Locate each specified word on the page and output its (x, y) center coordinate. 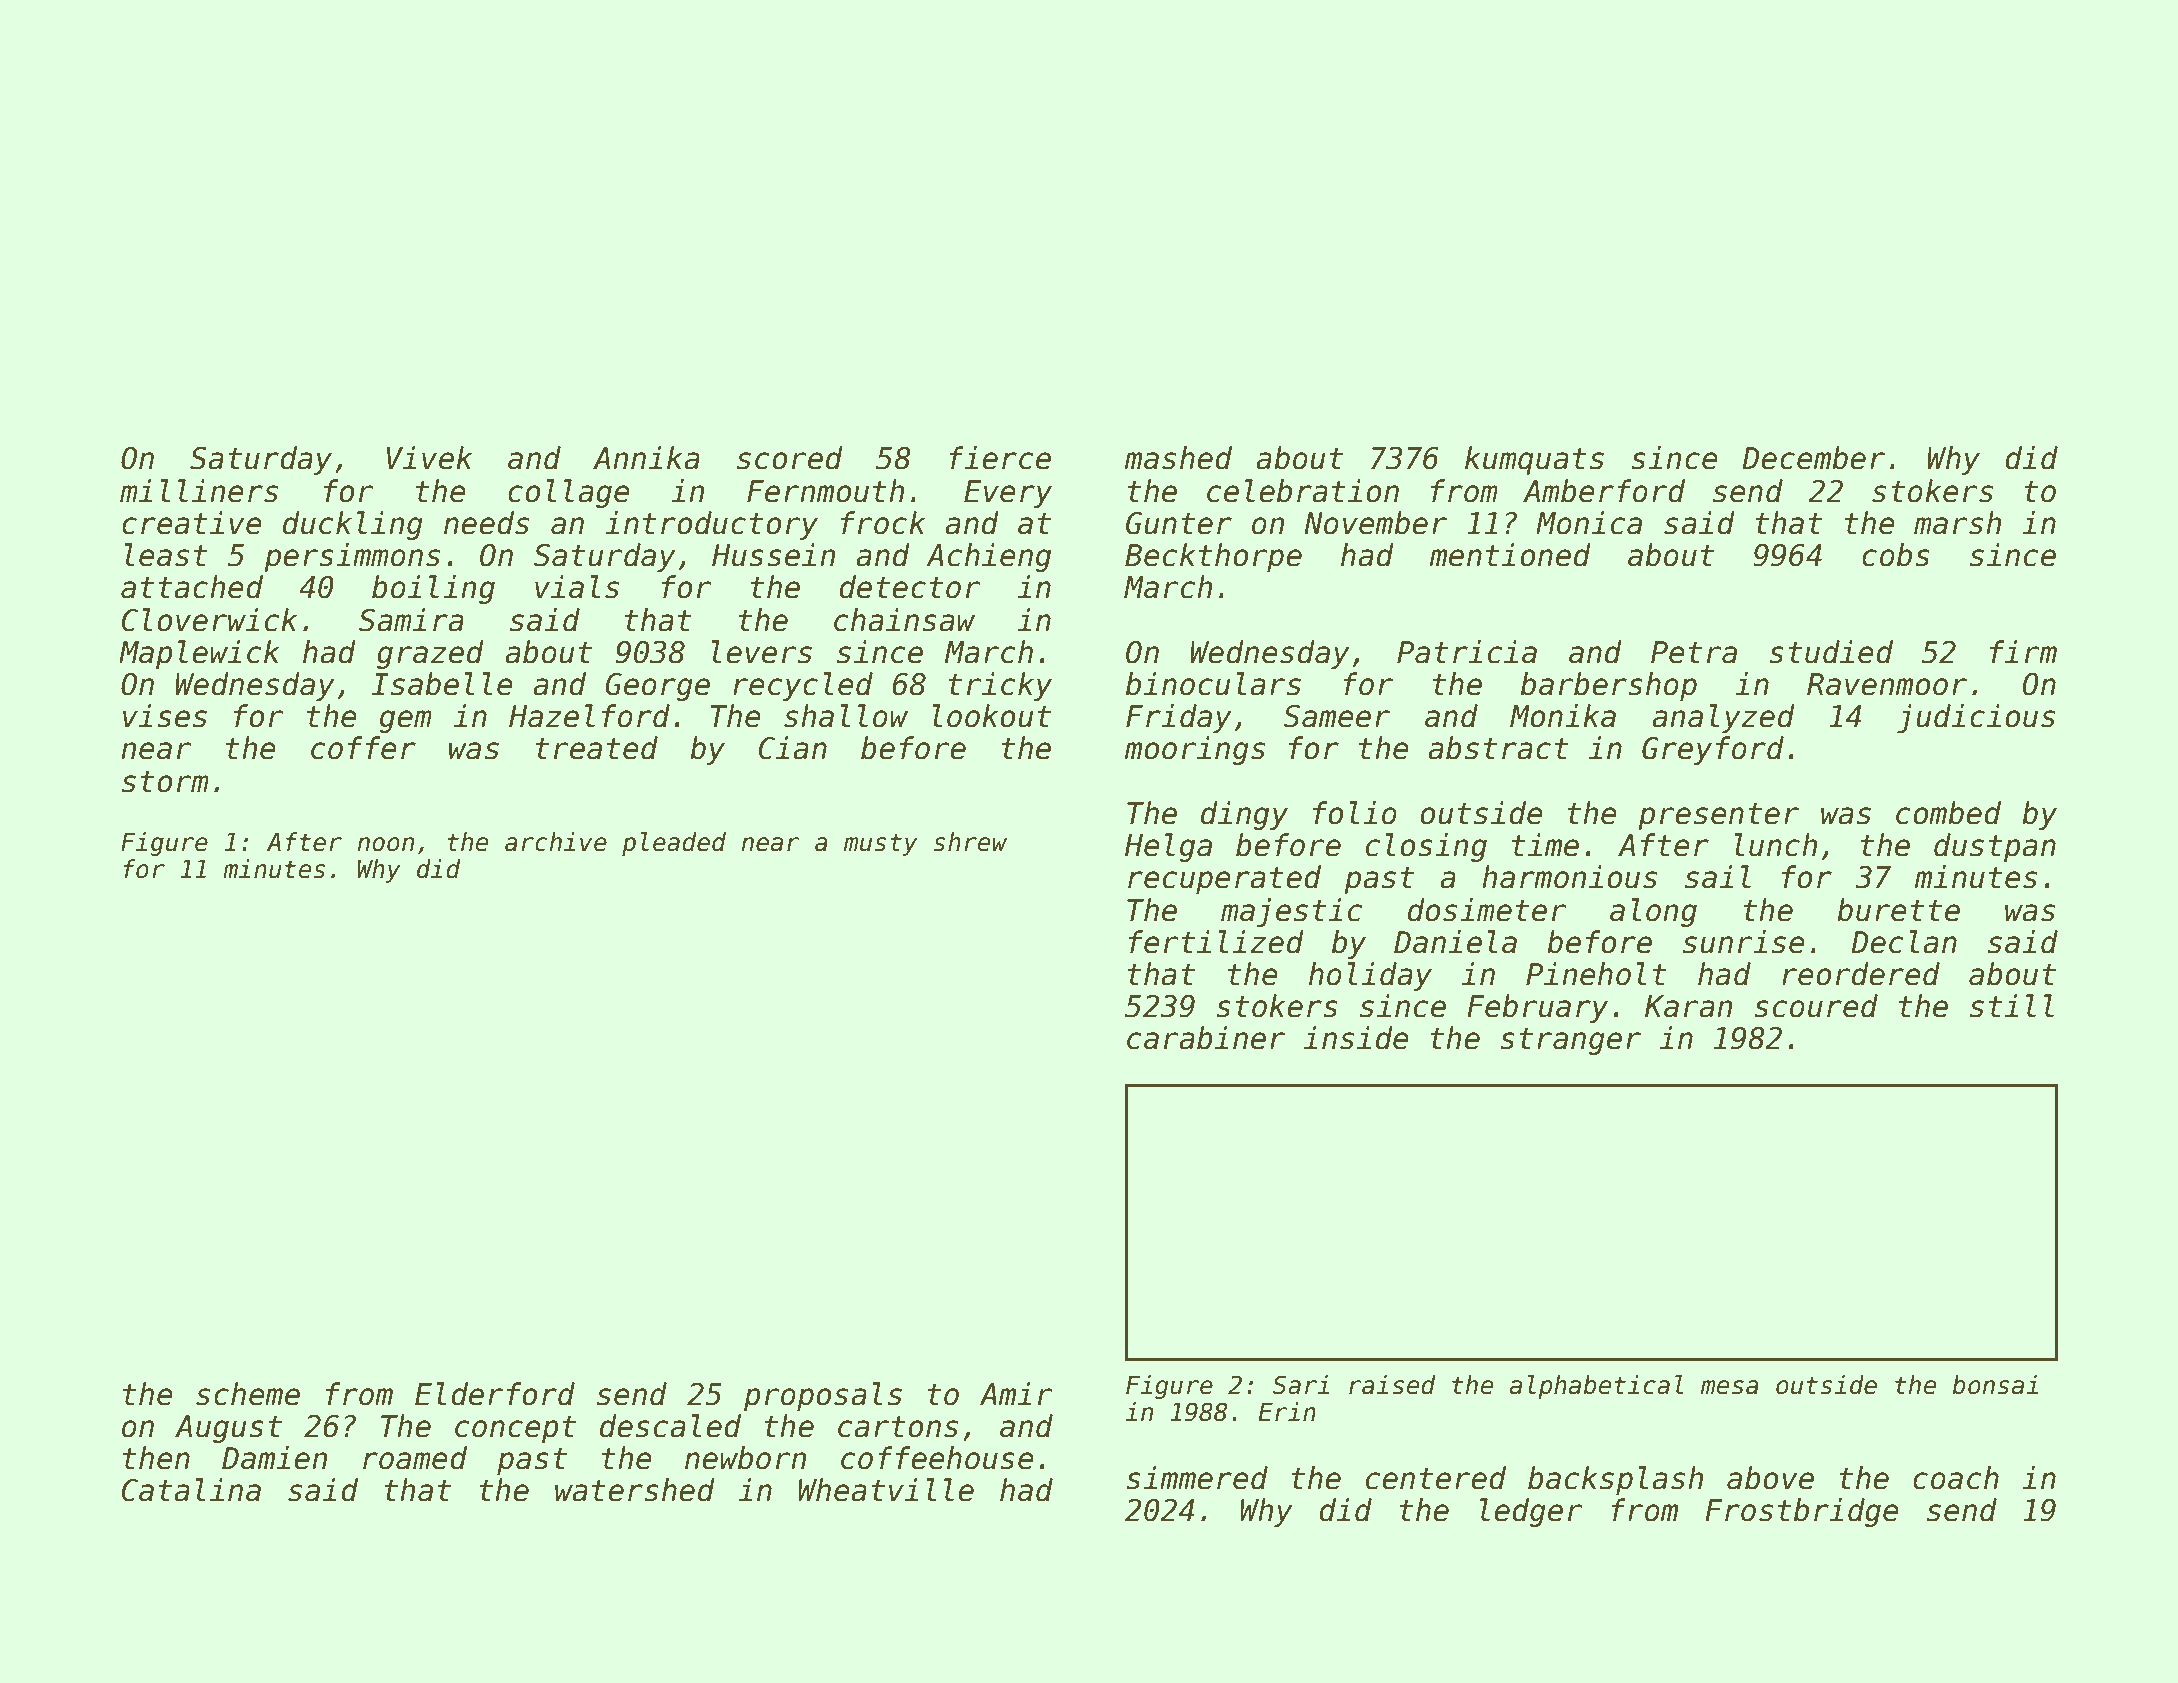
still (2012, 1006)
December (1813, 458)
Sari (1301, 1385)
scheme (248, 1394)
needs (486, 523)
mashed (1178, 458)
